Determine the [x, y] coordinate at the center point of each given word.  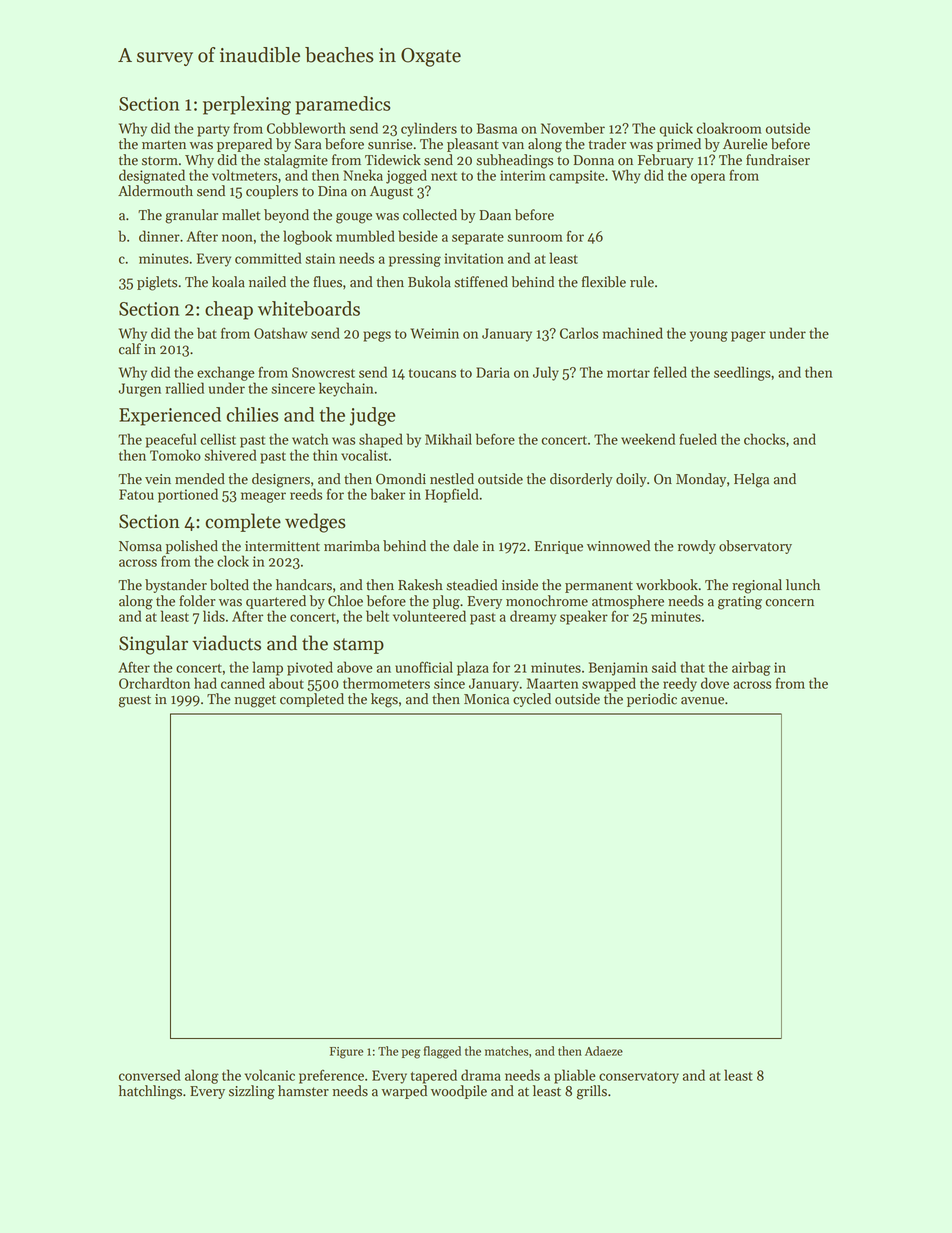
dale [466, 546]
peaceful [171, 440]
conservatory [639, 1078]
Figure [346, 1053]
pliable [575, 1076]
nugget [255, 701]
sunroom [535, 238]
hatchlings [150, 1092]
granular [191, 216]
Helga [751, 480]
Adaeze [604, 1051]
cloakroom [729, 128]
